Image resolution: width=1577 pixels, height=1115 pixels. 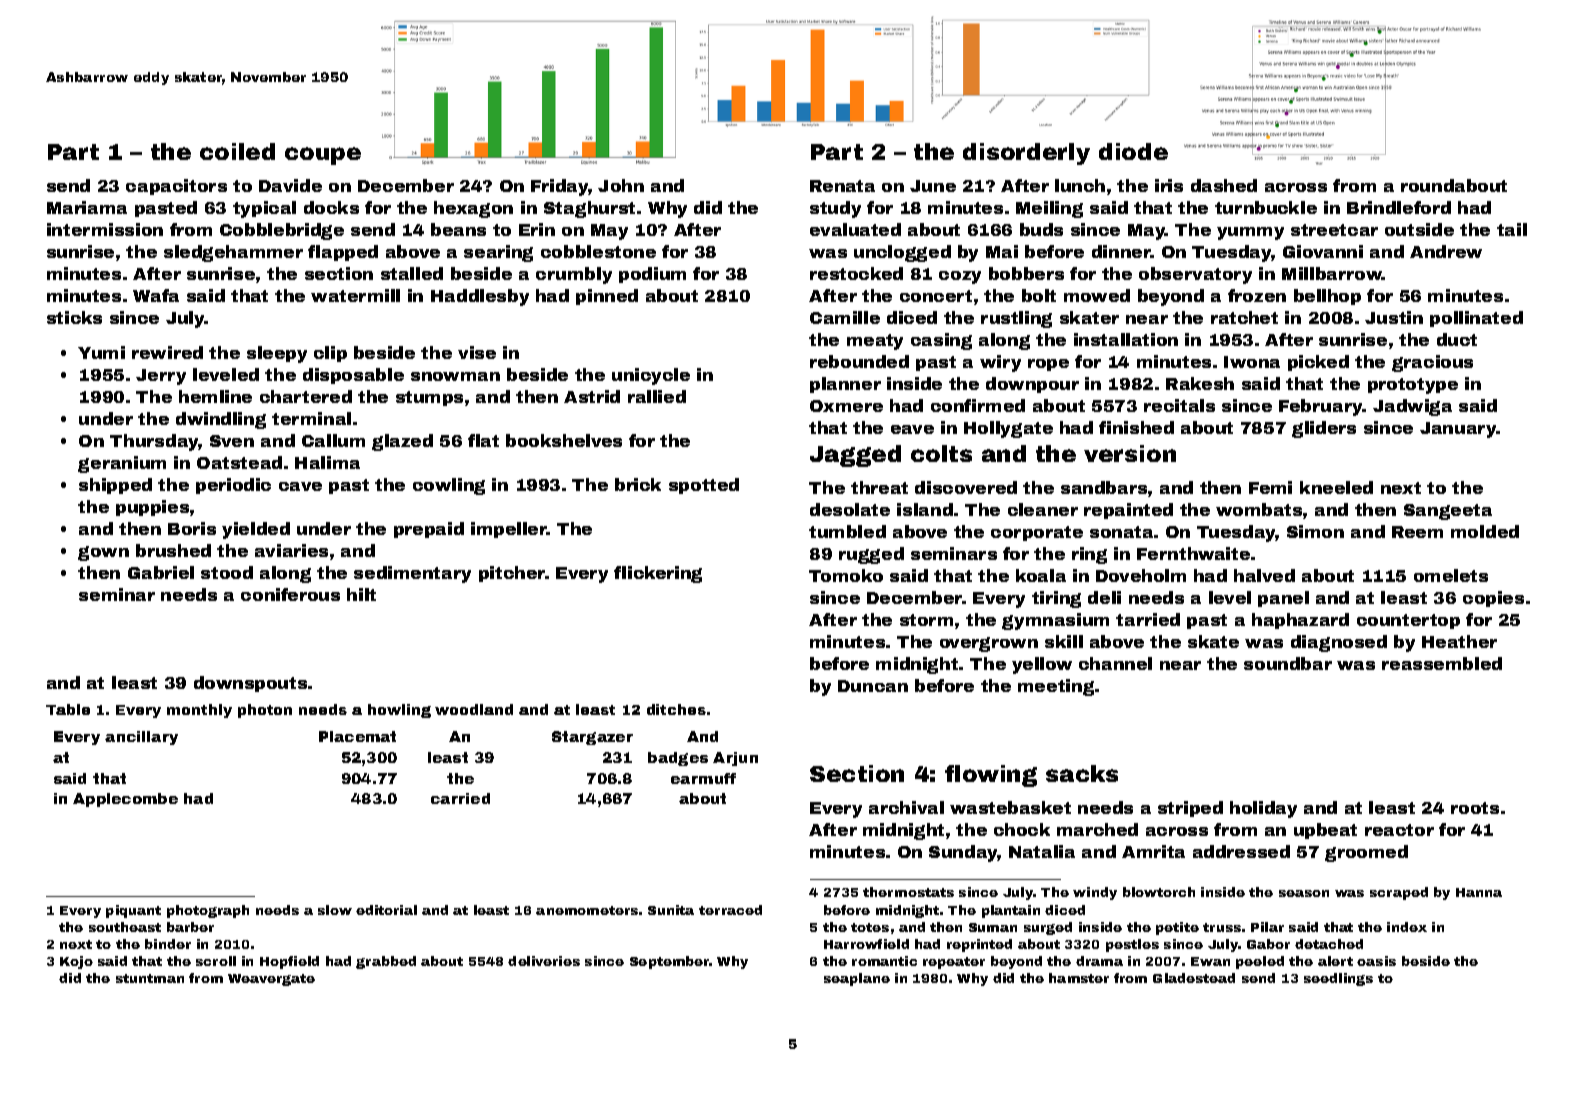 I want to click on seaplane, so click(x=857, y=979).
